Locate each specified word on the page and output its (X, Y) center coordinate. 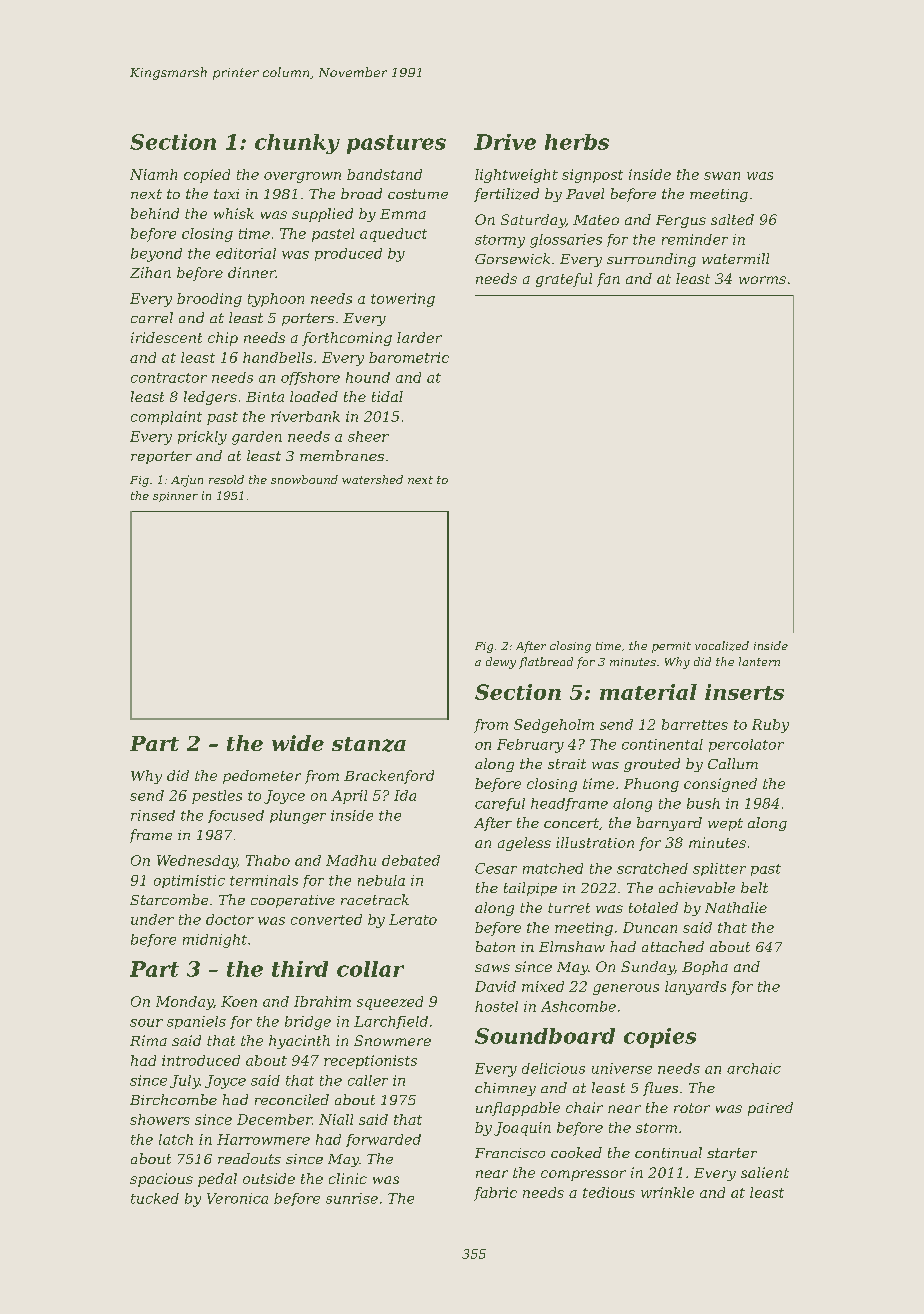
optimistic (189, 881)
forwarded (383, 1140)
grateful (564, 280)
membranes (342, 455)
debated (411, 860)
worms (762, 280)
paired (770, 1109)
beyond (156, 255)
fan (608, 280)
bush (703, 803)
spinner (175, 497)
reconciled (292, 1099)
